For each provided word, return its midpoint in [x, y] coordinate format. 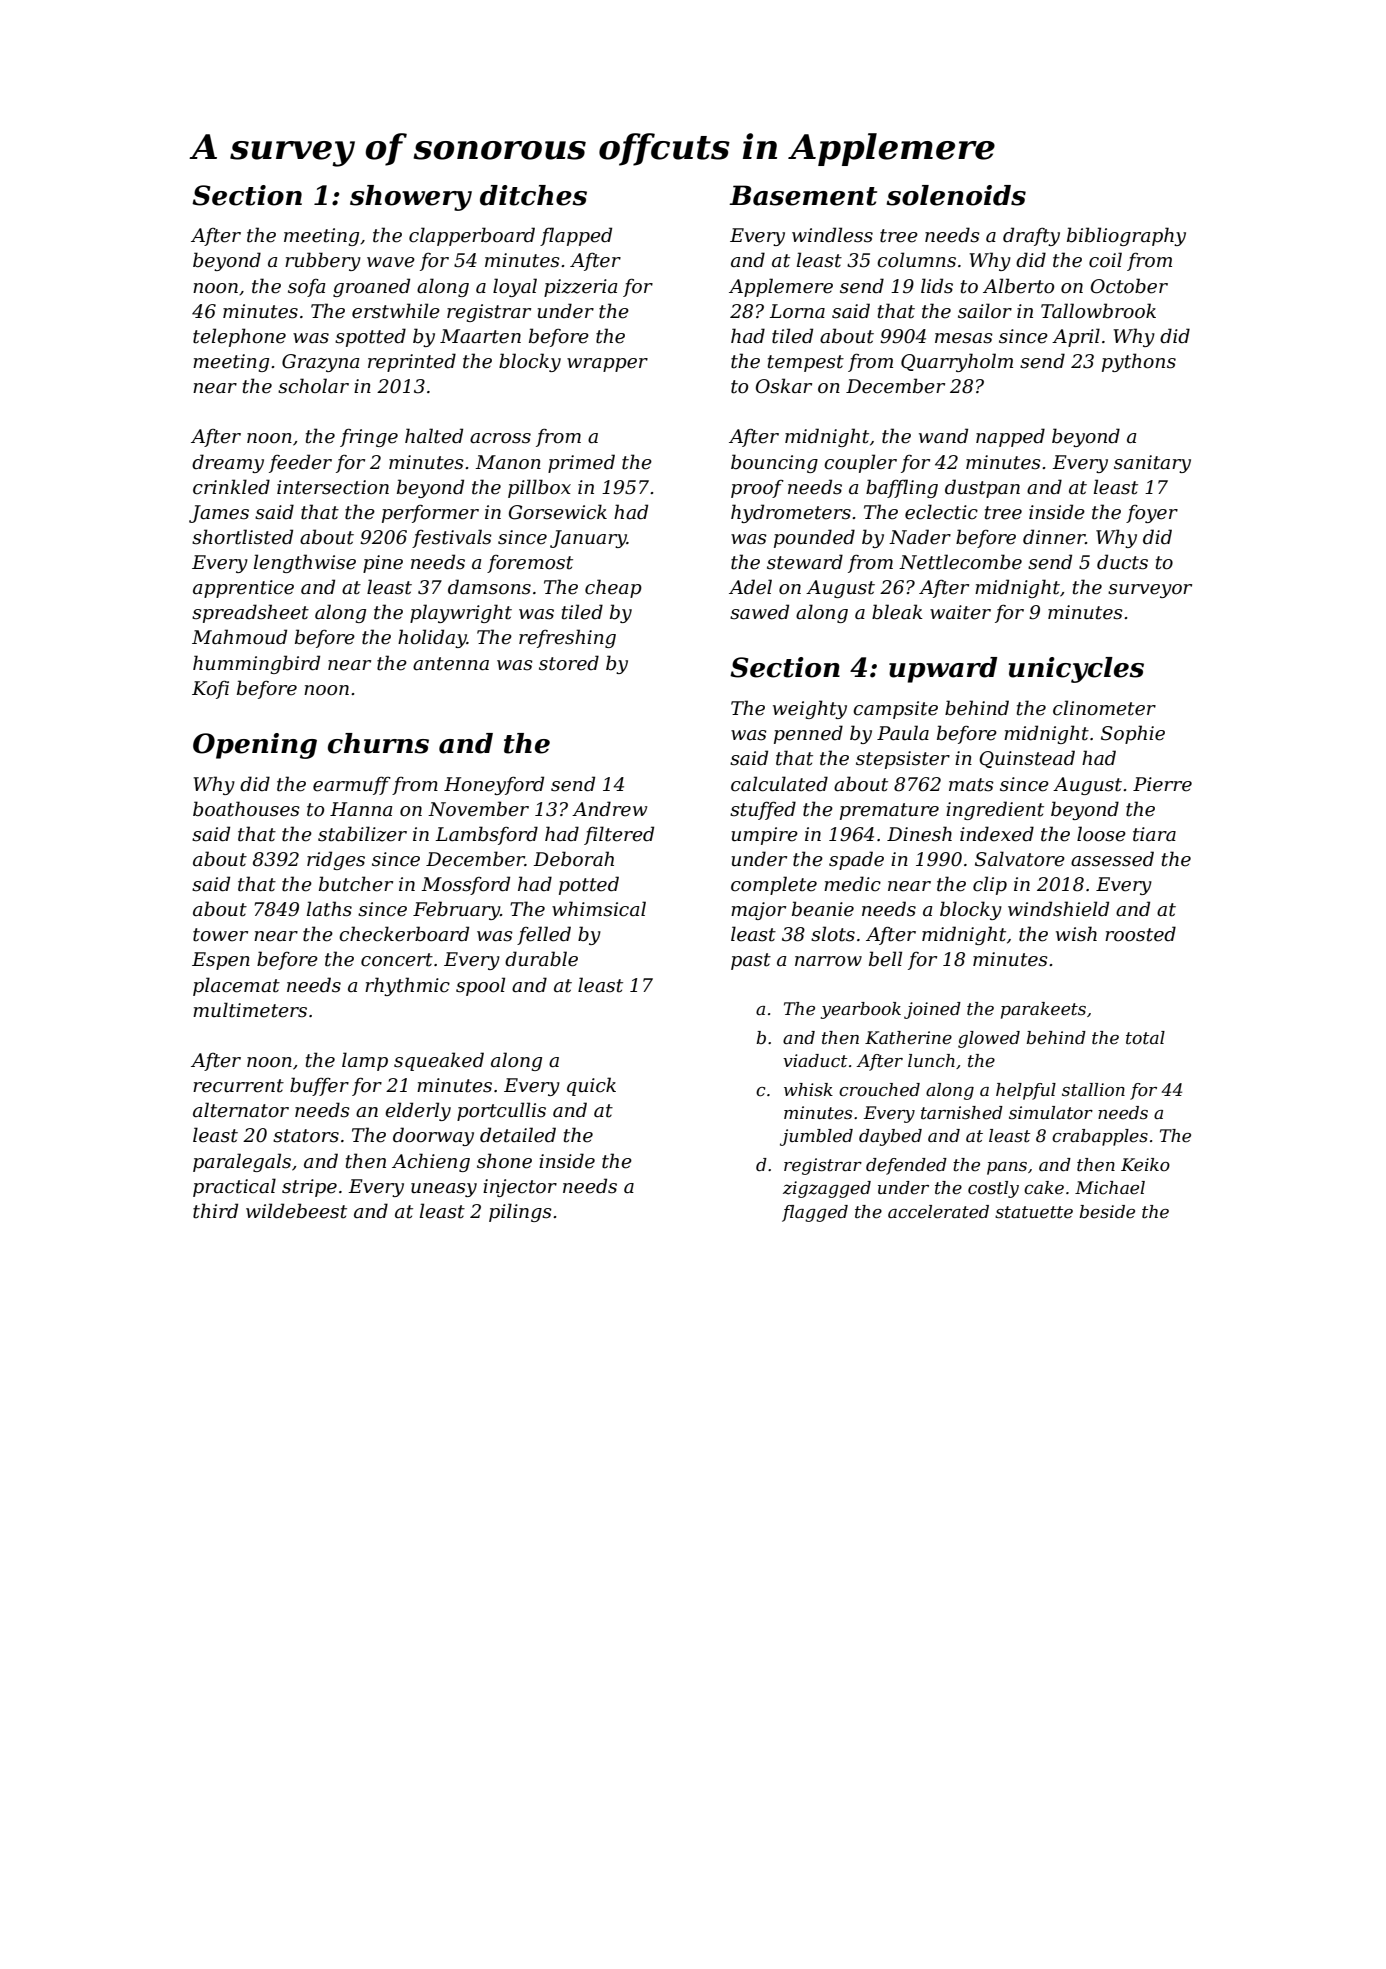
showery [411, 198]
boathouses [246, 809]
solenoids [956, 195]
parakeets [1043, 1010]
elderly [418, 1111]
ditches [533, 195]
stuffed [763, 810]
